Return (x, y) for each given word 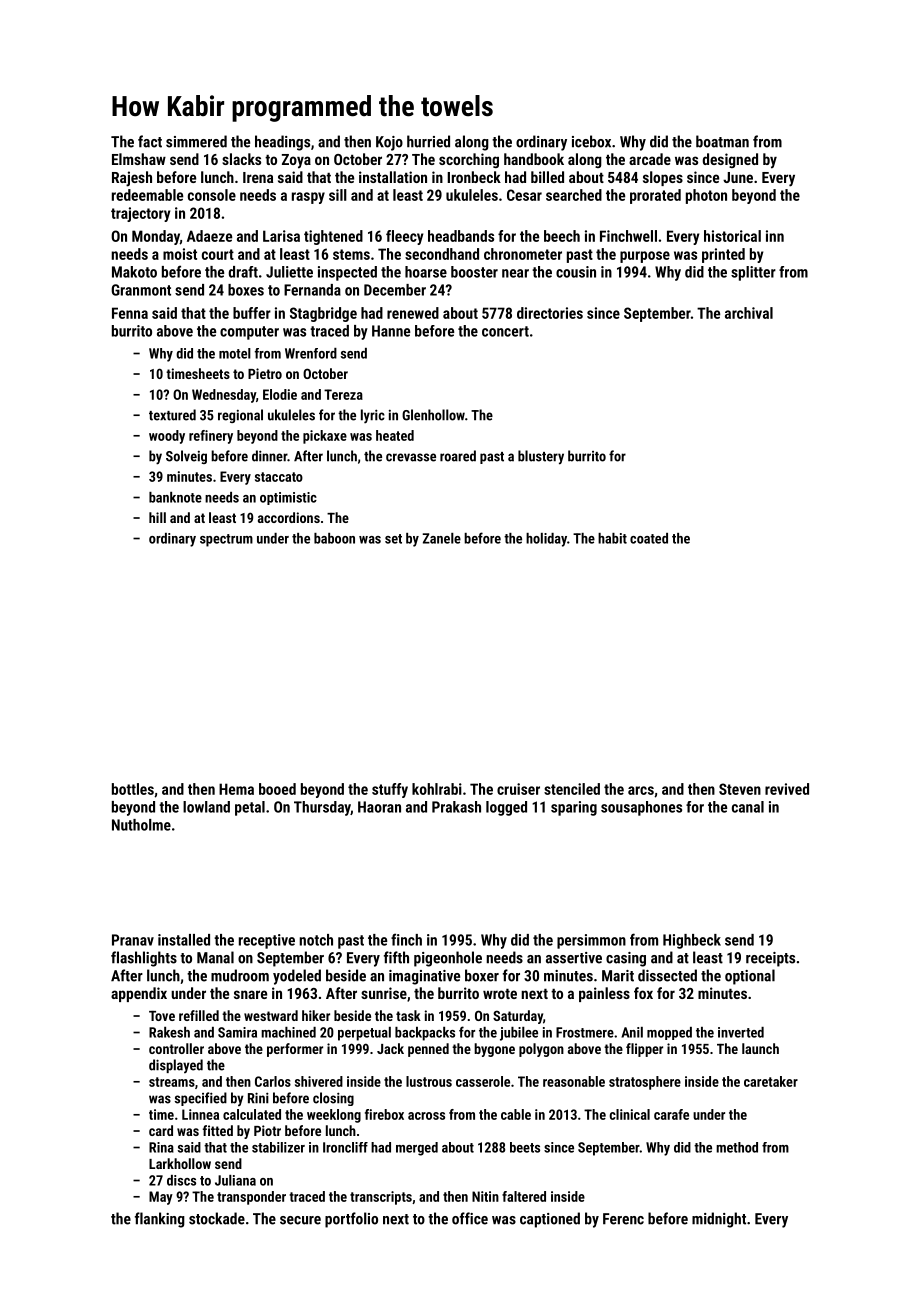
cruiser (518, 789)
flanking (160, 1220)
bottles (133, 789)
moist (180, 254)
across (426, 1116)
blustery (541, 457)
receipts (770, 959)
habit (612, 538)
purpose (645, 257)
